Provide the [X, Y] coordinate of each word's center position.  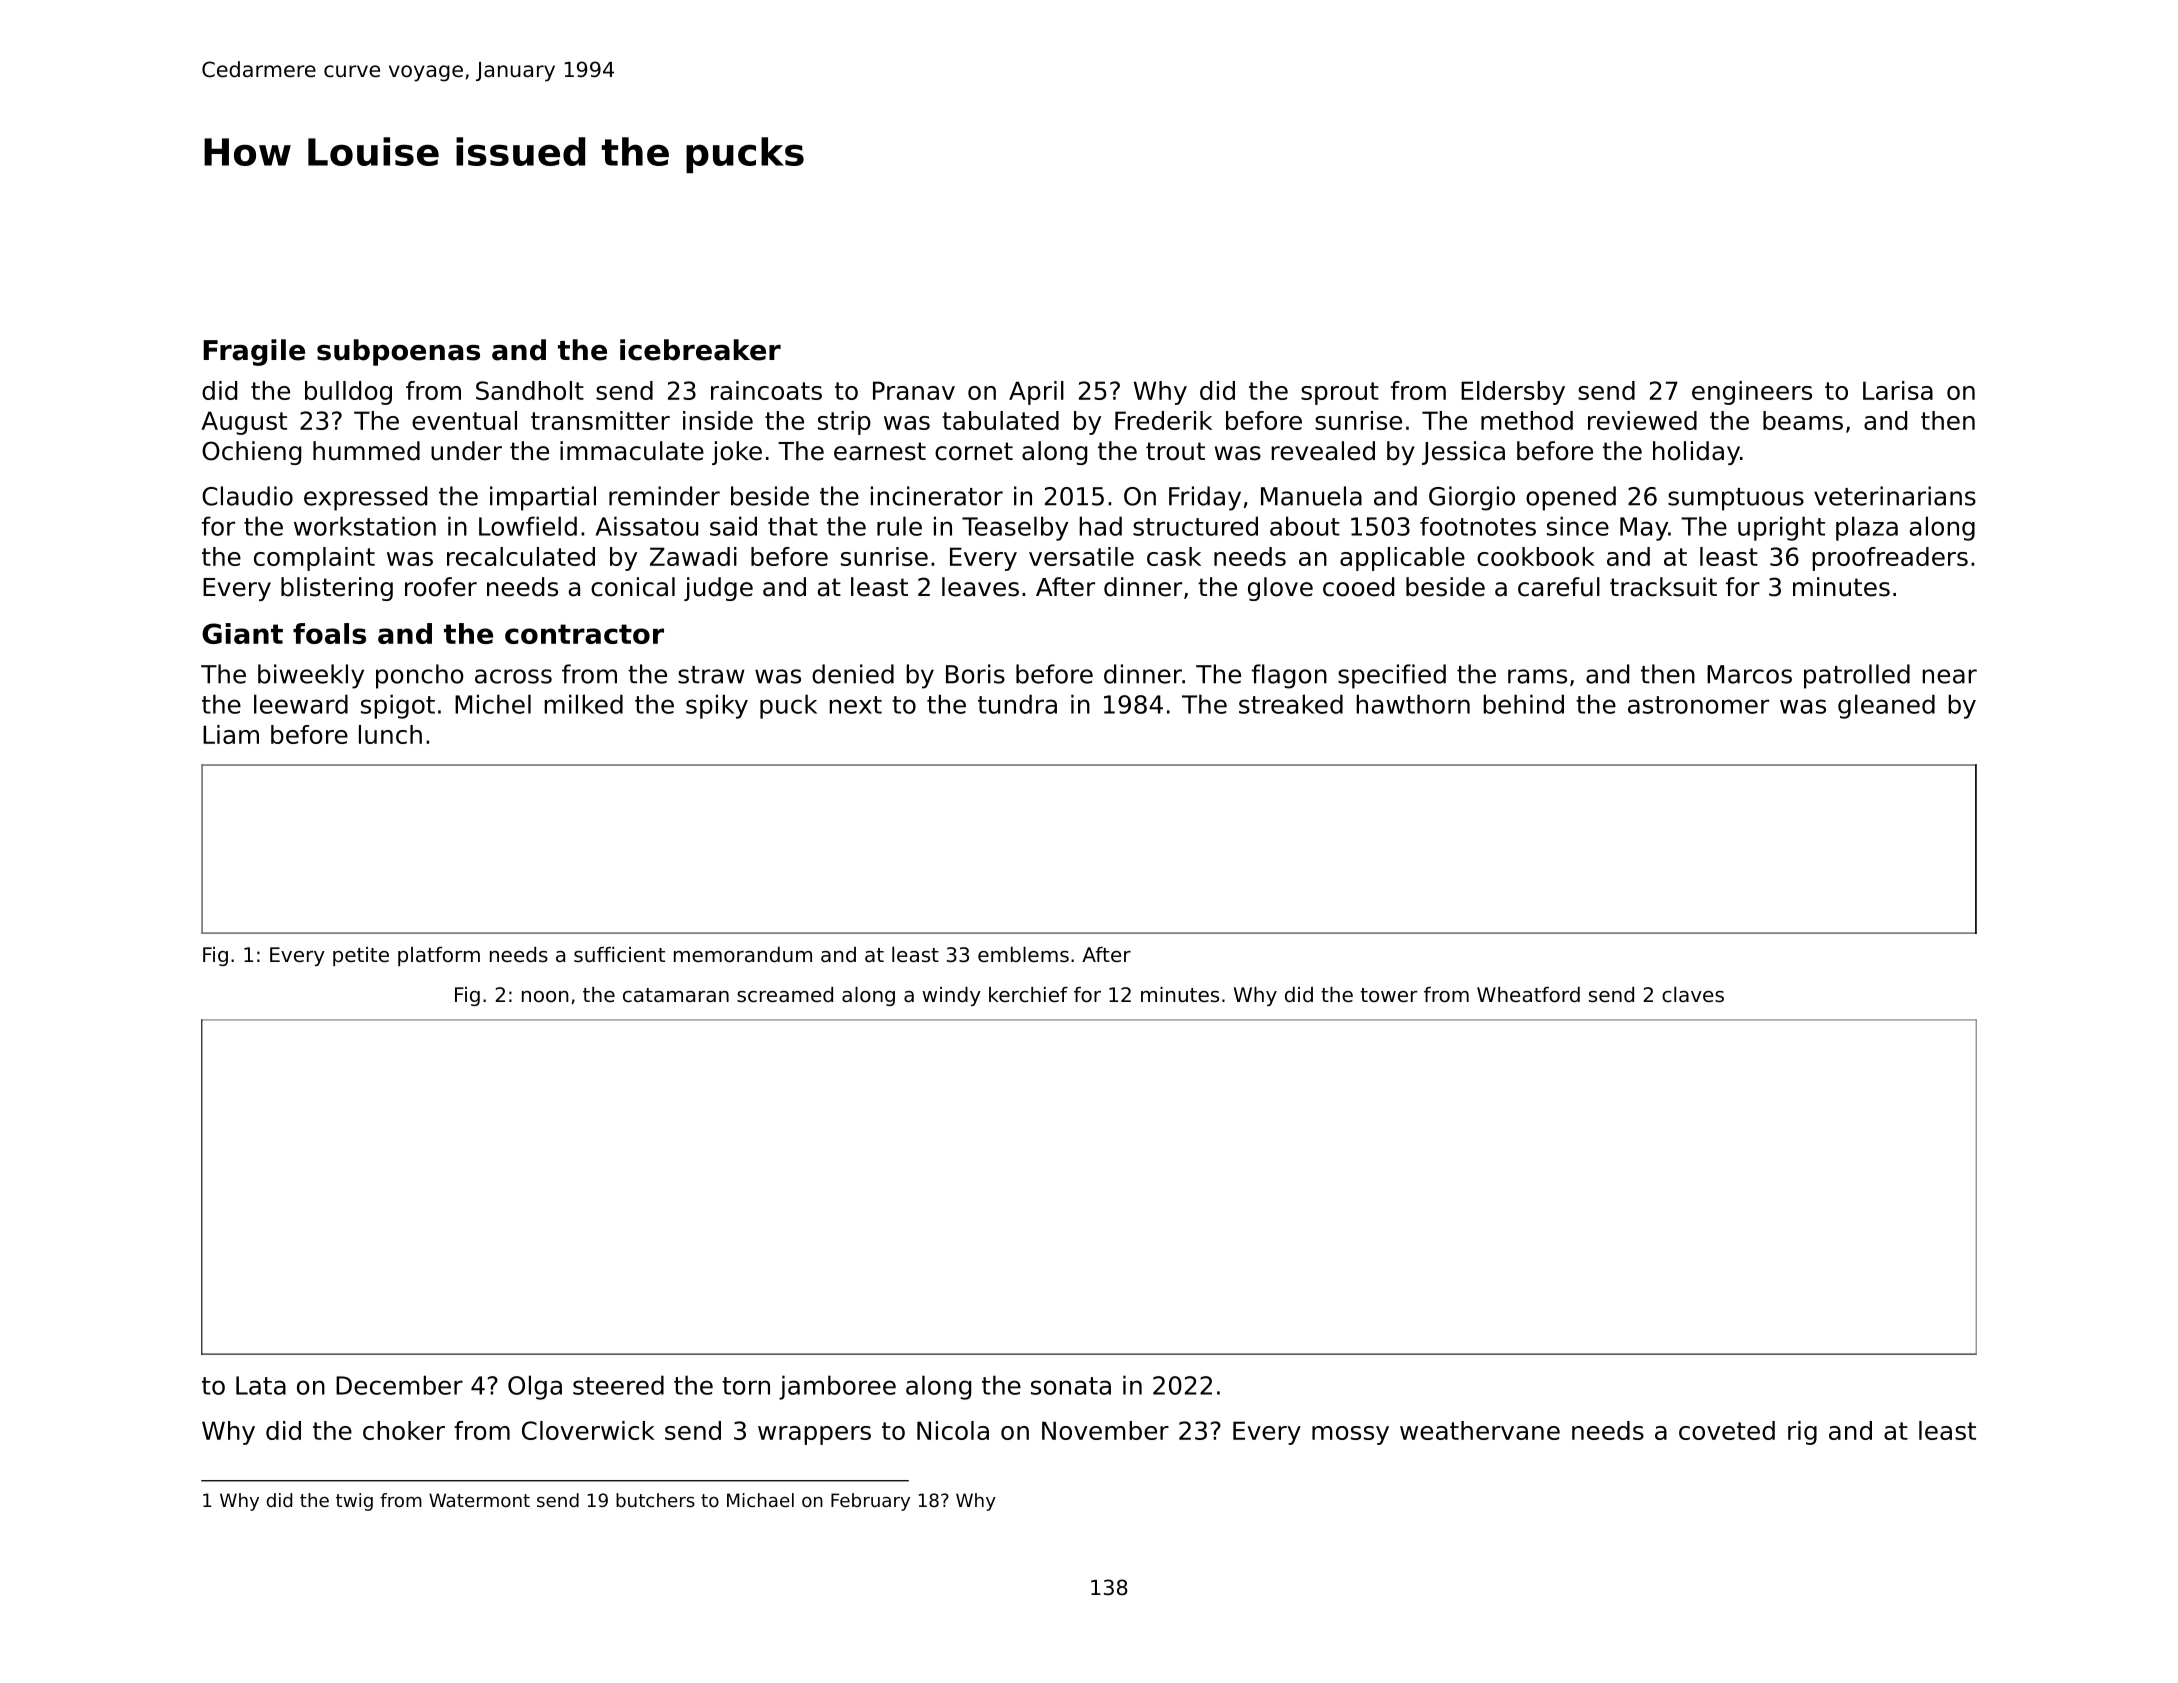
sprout [1340, 393]
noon [545, 997]
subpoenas [398, 352]
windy [951, 996]
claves [1693, 995]
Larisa [1898, 390]
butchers [655, 1500]
